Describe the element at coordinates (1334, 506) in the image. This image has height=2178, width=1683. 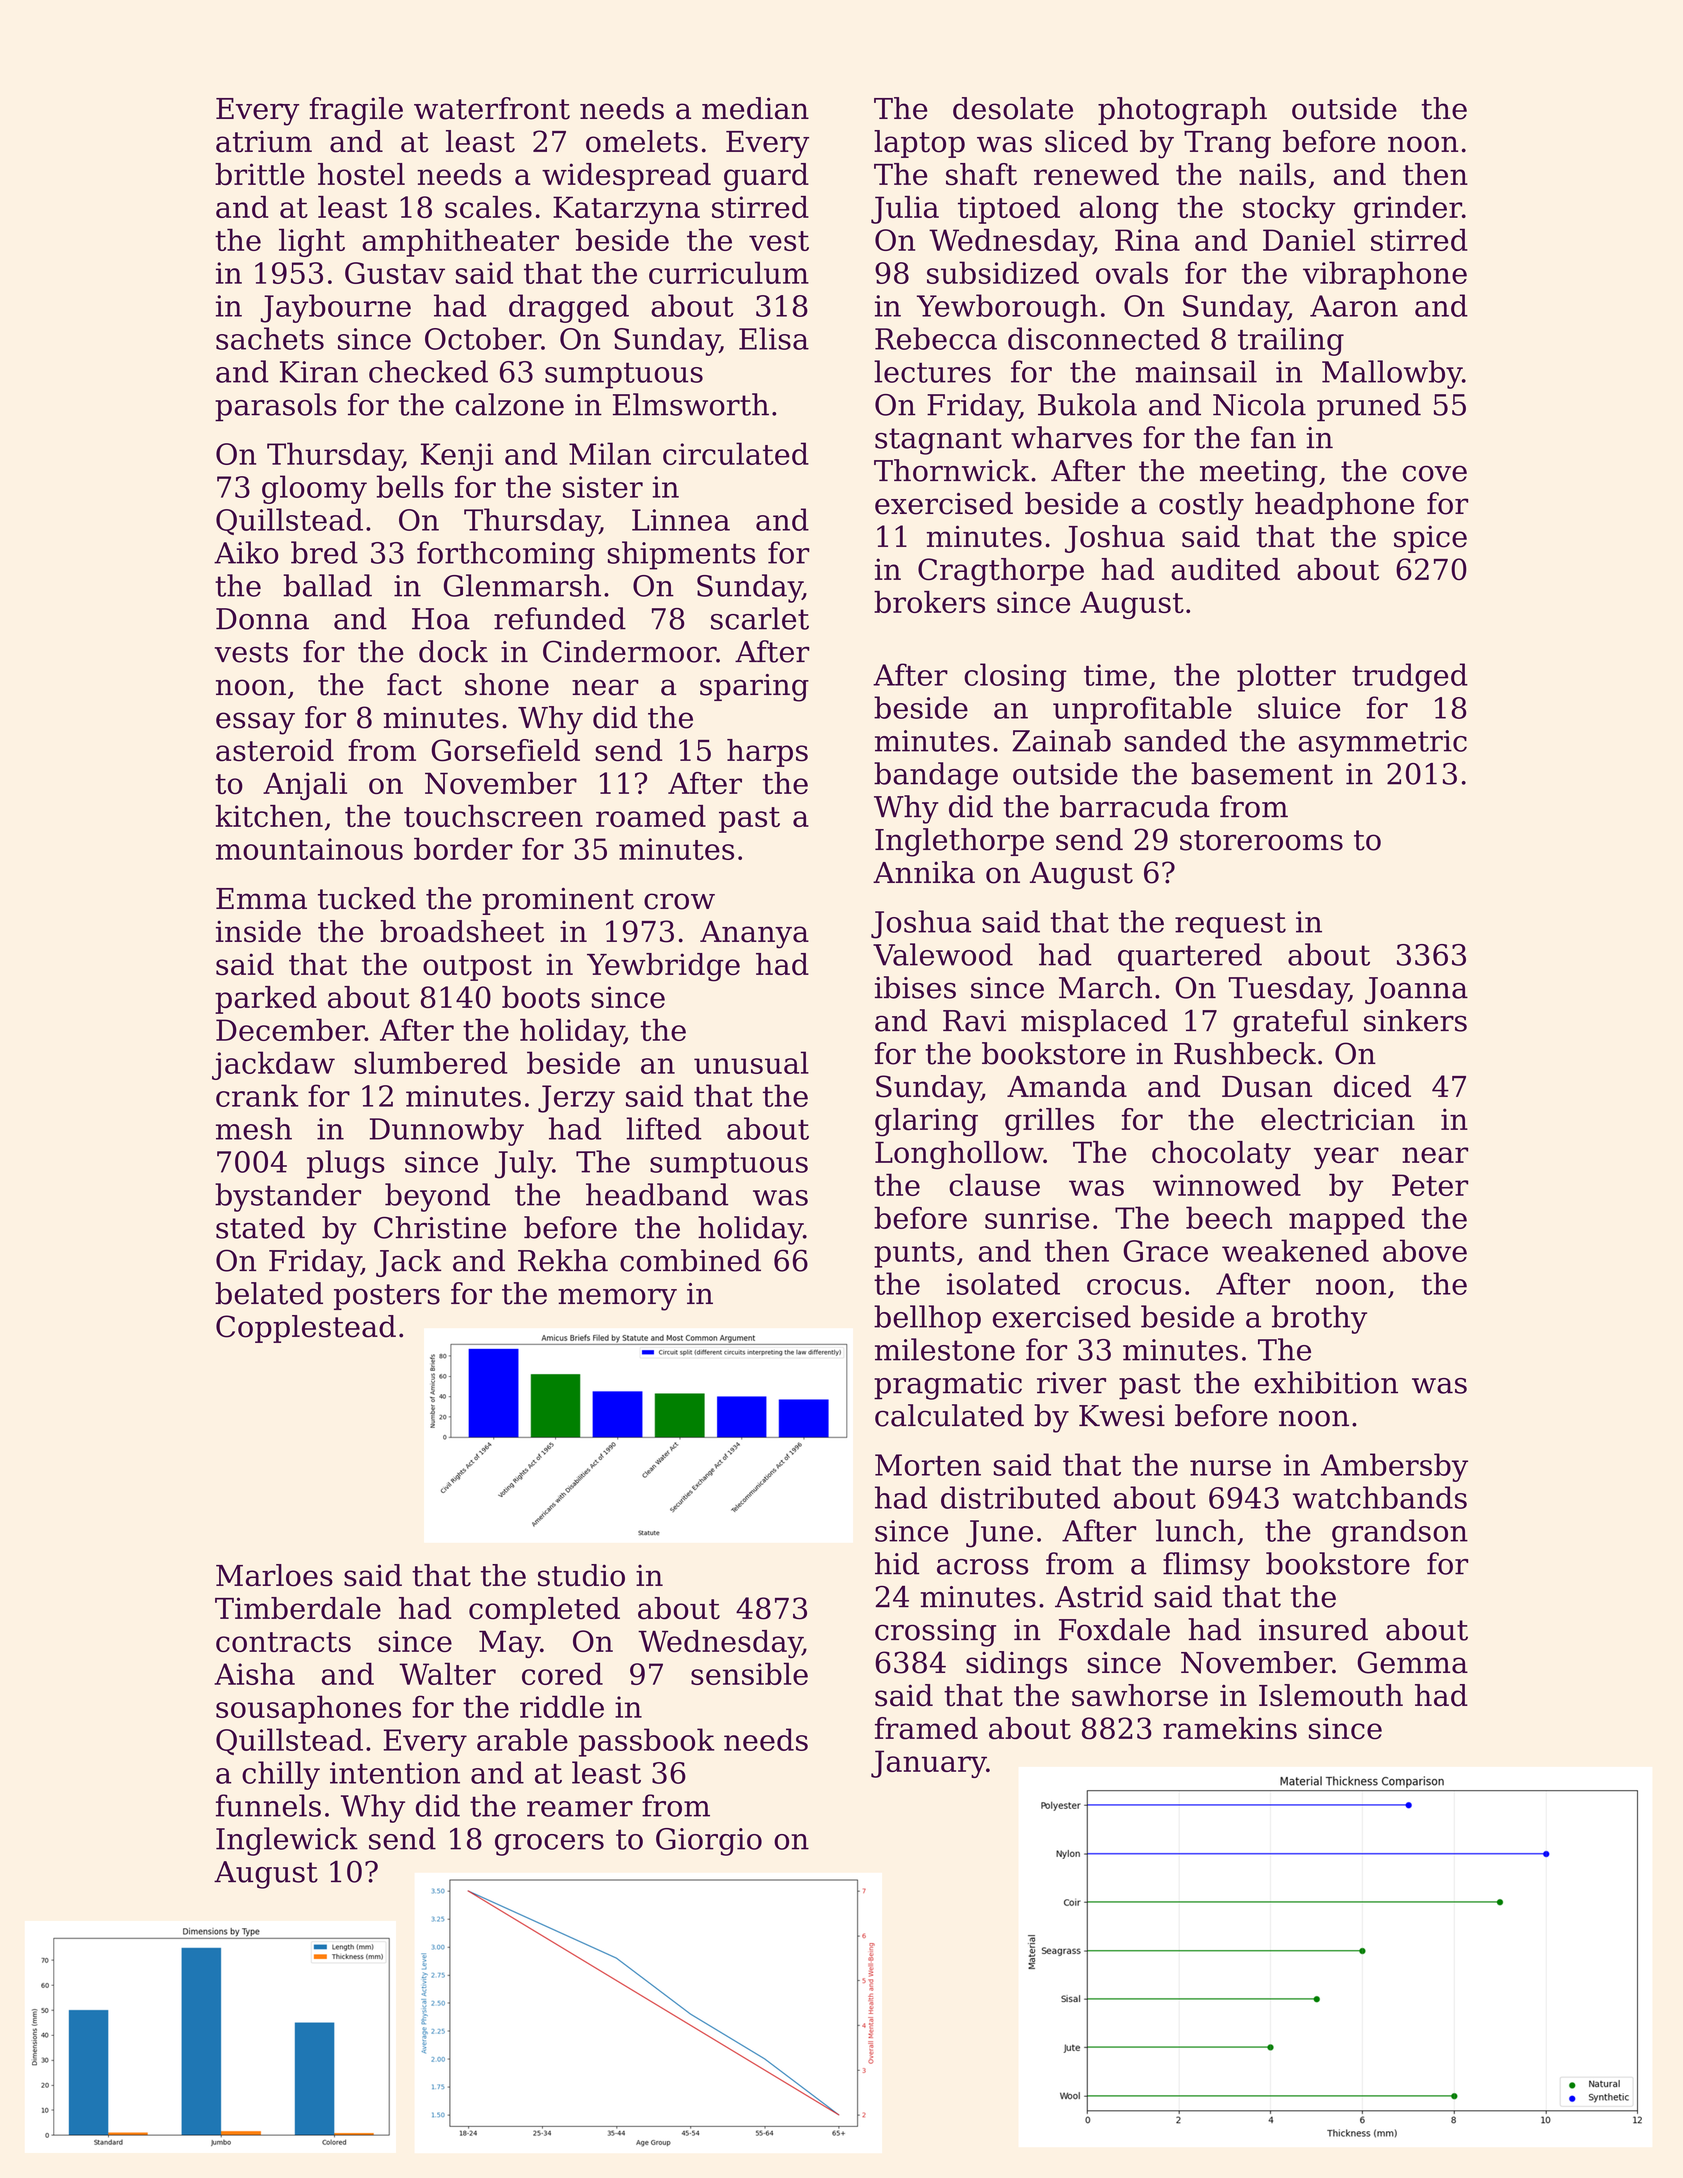
I see `headphone` at that location.
